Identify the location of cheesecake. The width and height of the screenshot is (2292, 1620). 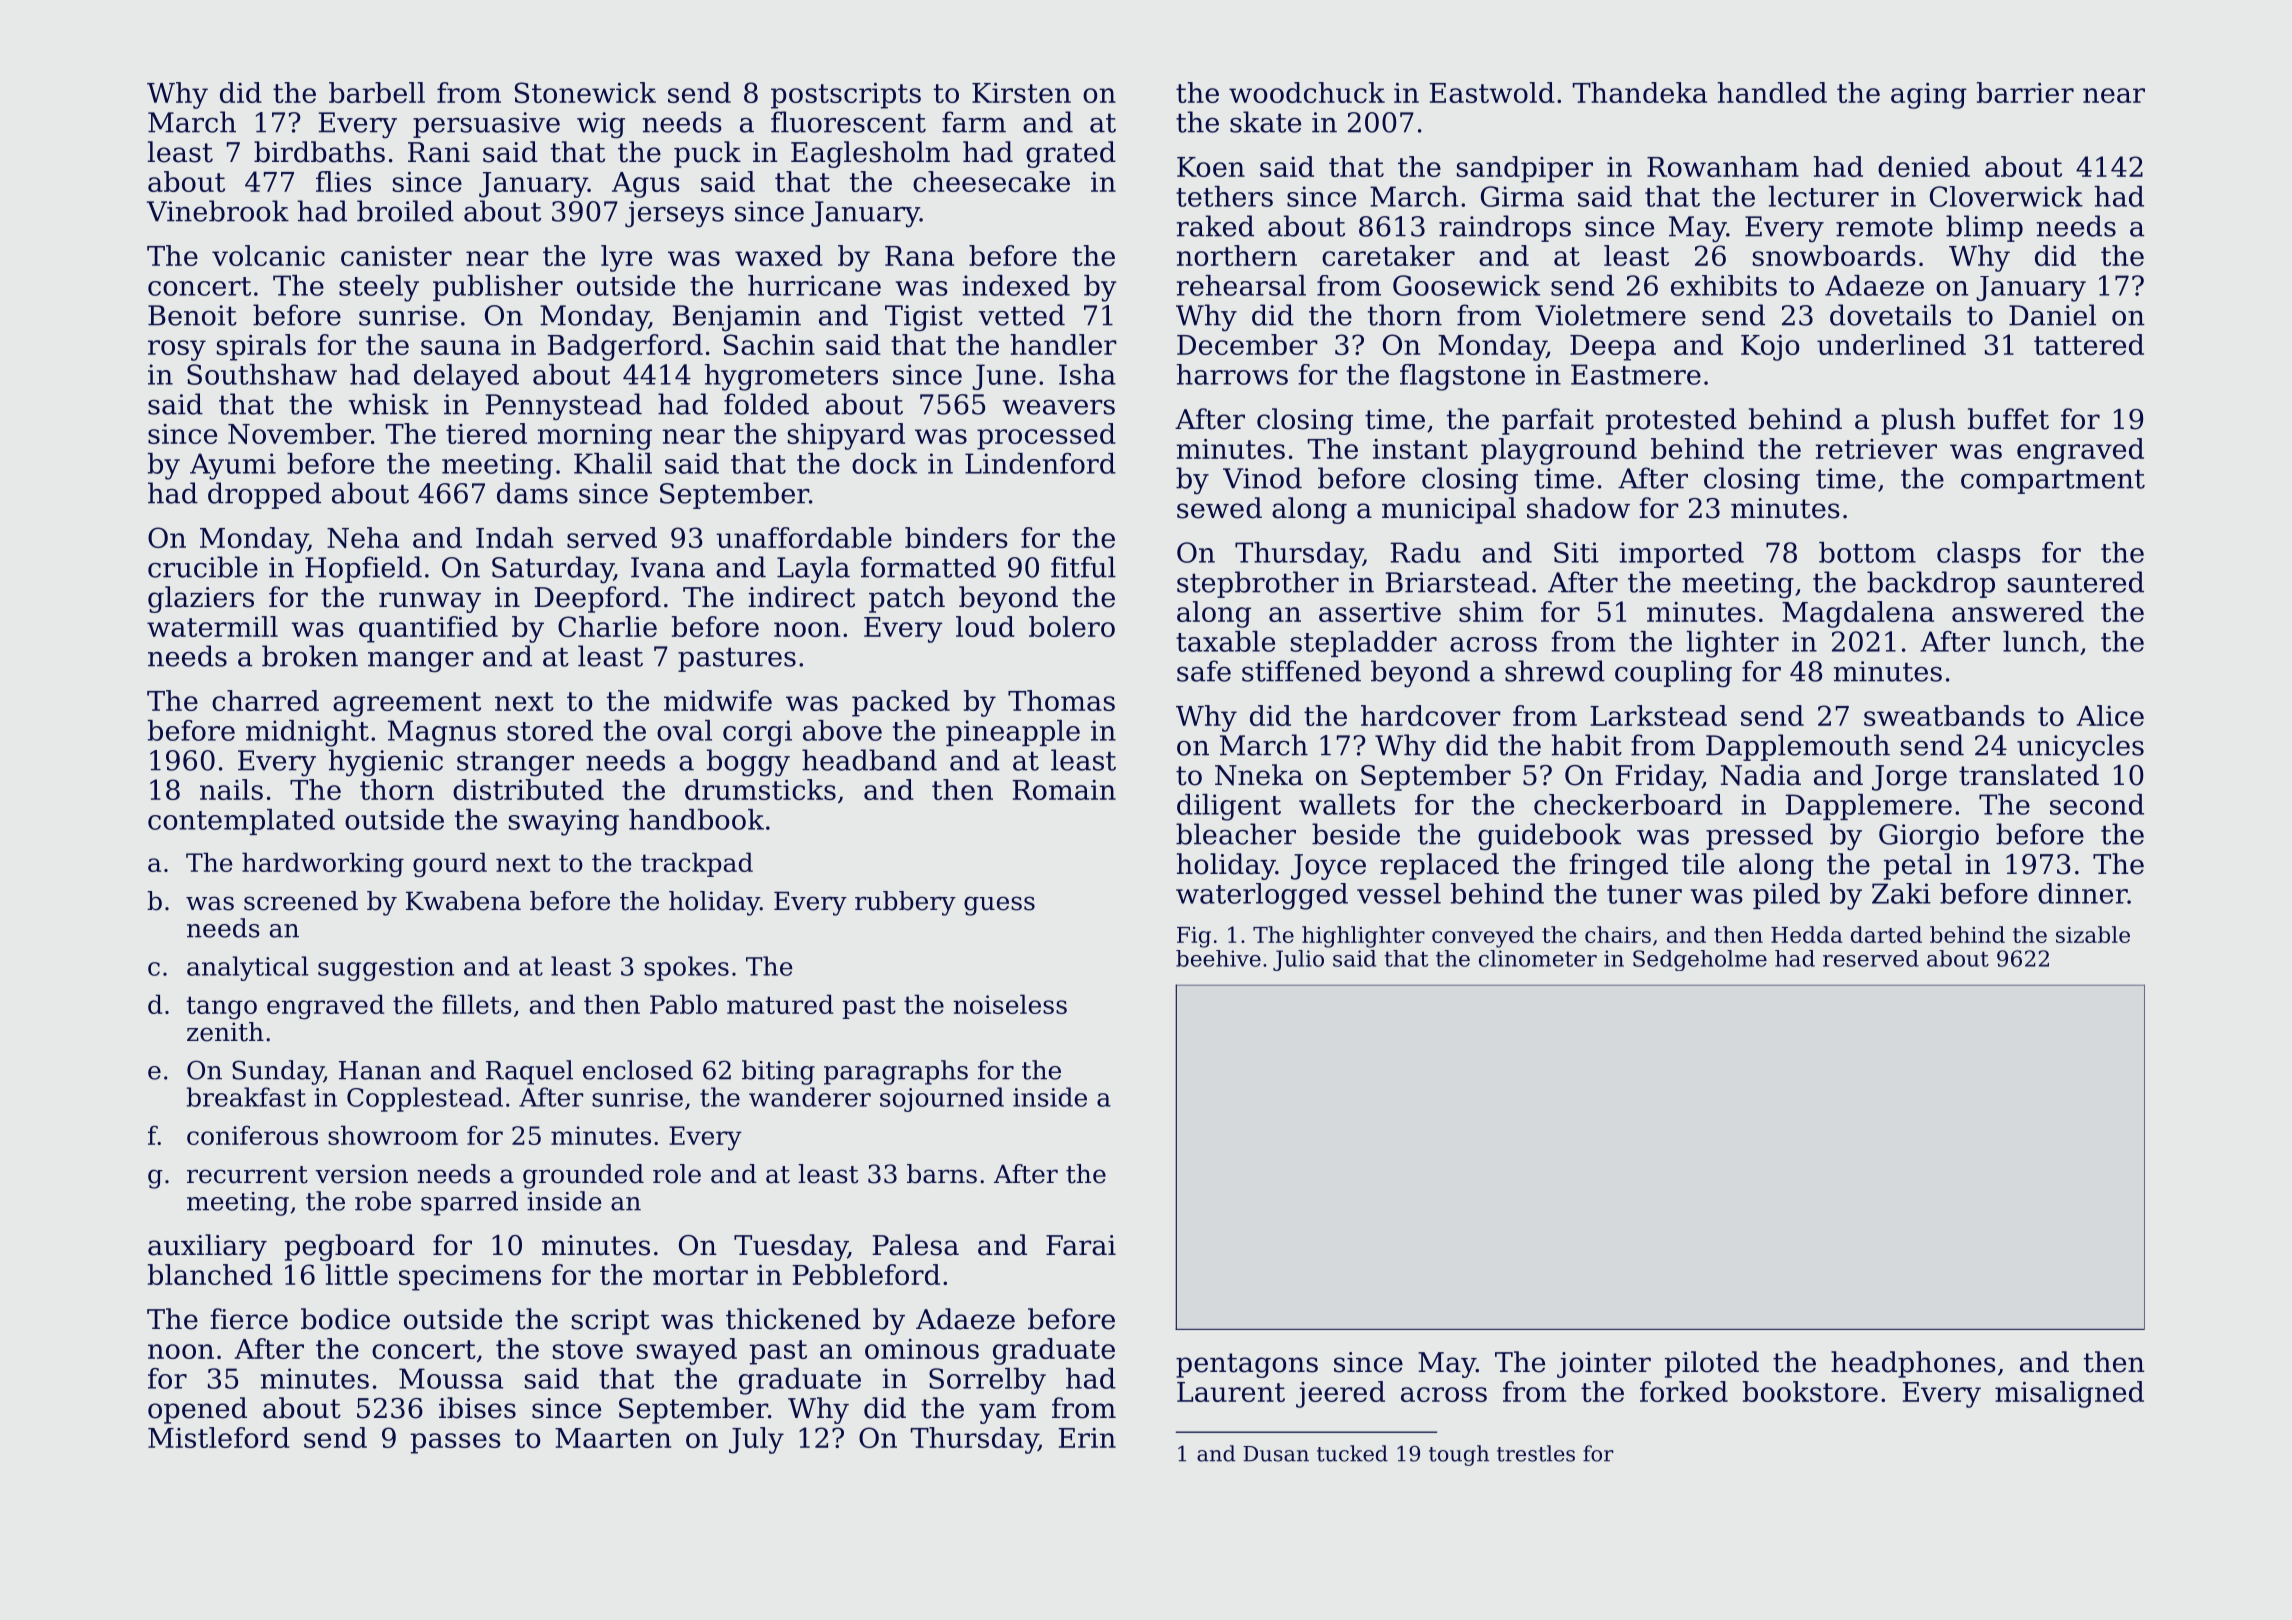
(991, 181).
